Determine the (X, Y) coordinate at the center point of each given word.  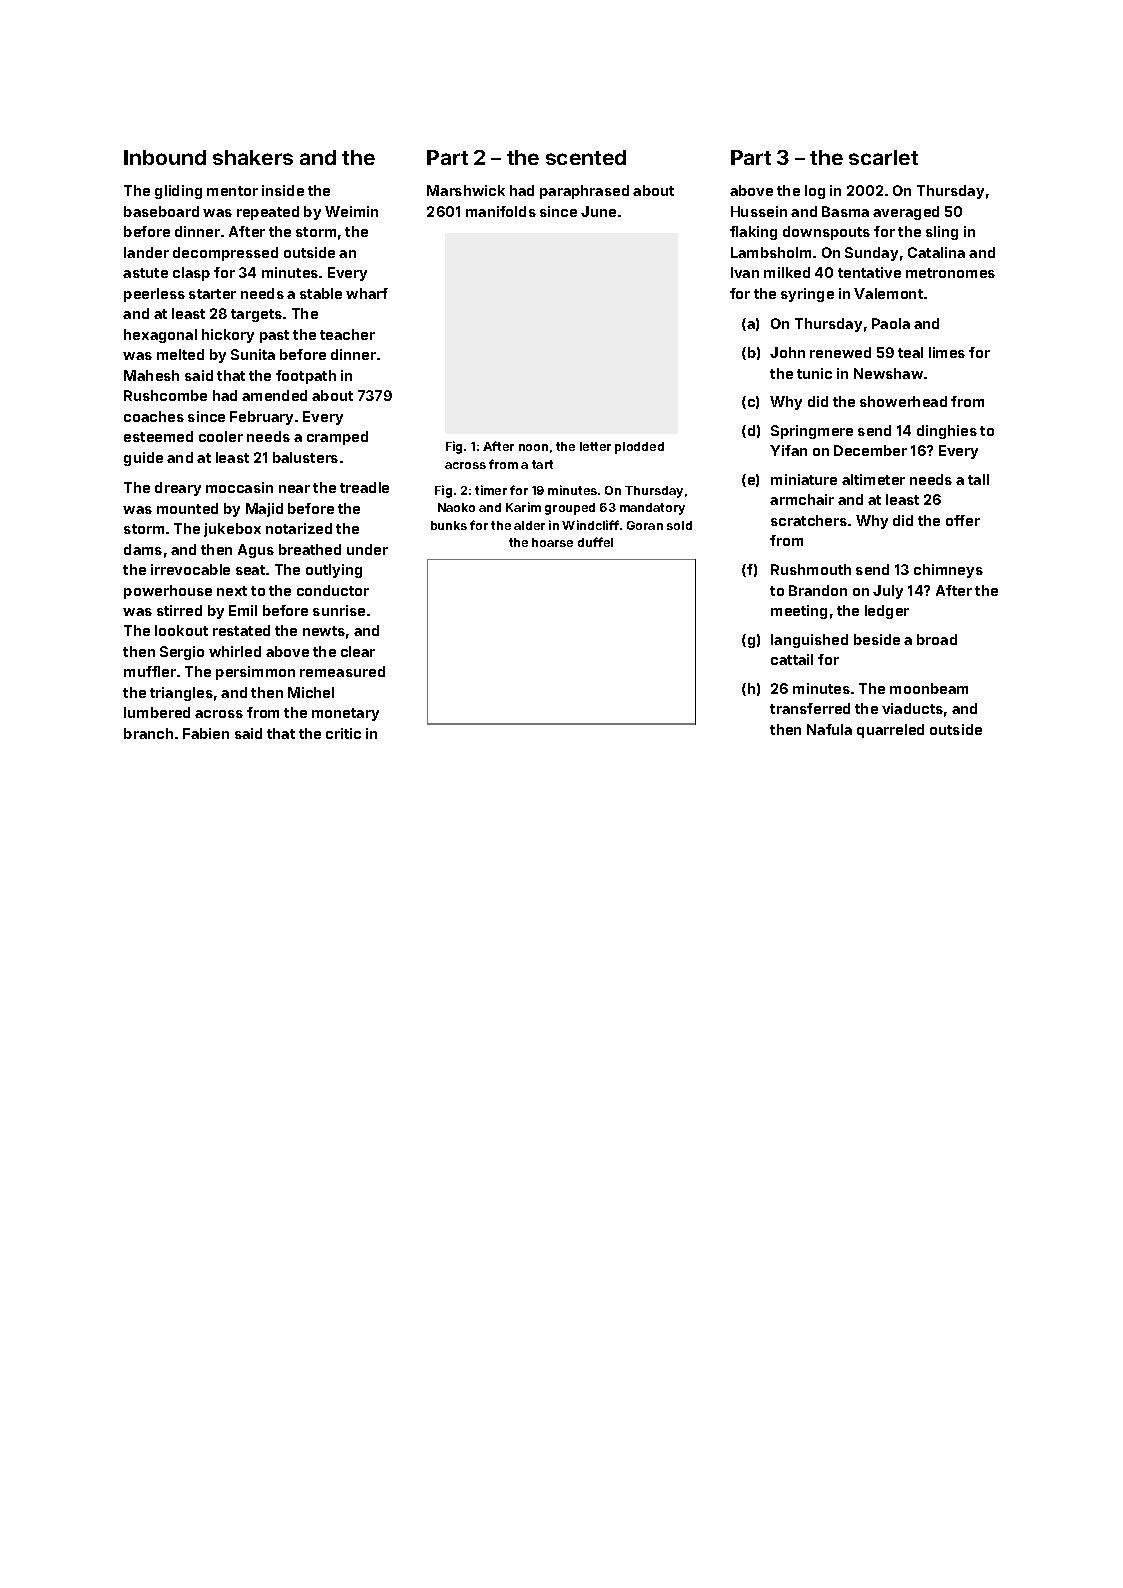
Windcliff (590, 525)
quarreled (890, 731)
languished (809, 641)
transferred (810, 708)
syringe (807, 295)
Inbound (165, 157)
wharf (367, 293)
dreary (178, 489)
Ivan (745, 272)
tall (978, 479)
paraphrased (584, 192)
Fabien (206, 733)
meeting (799, 612)
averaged (906, 213)
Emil (243, 610)
